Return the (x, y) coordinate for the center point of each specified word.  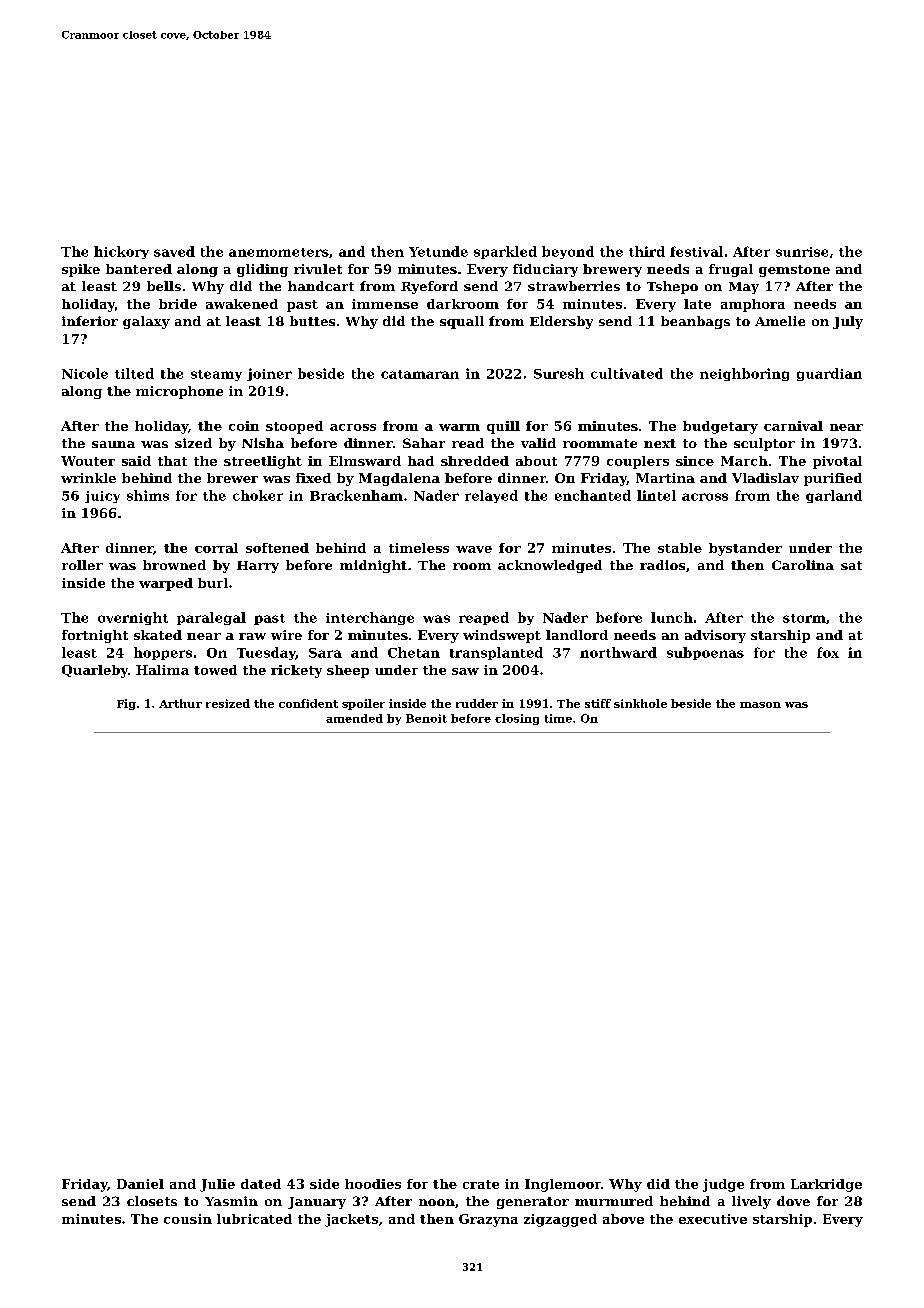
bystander (745, 549)
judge (723, 1185)
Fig (126, 704)
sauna (113, 444)
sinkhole (640, 703)
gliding (262, 270)
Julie (217, 1185)
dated (261, 1184)
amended (354, 718)
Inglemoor (563, 1185)
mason (760, 705)
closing (517, 719)
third (647, 251)
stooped (294, 427)
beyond (568, 252)
